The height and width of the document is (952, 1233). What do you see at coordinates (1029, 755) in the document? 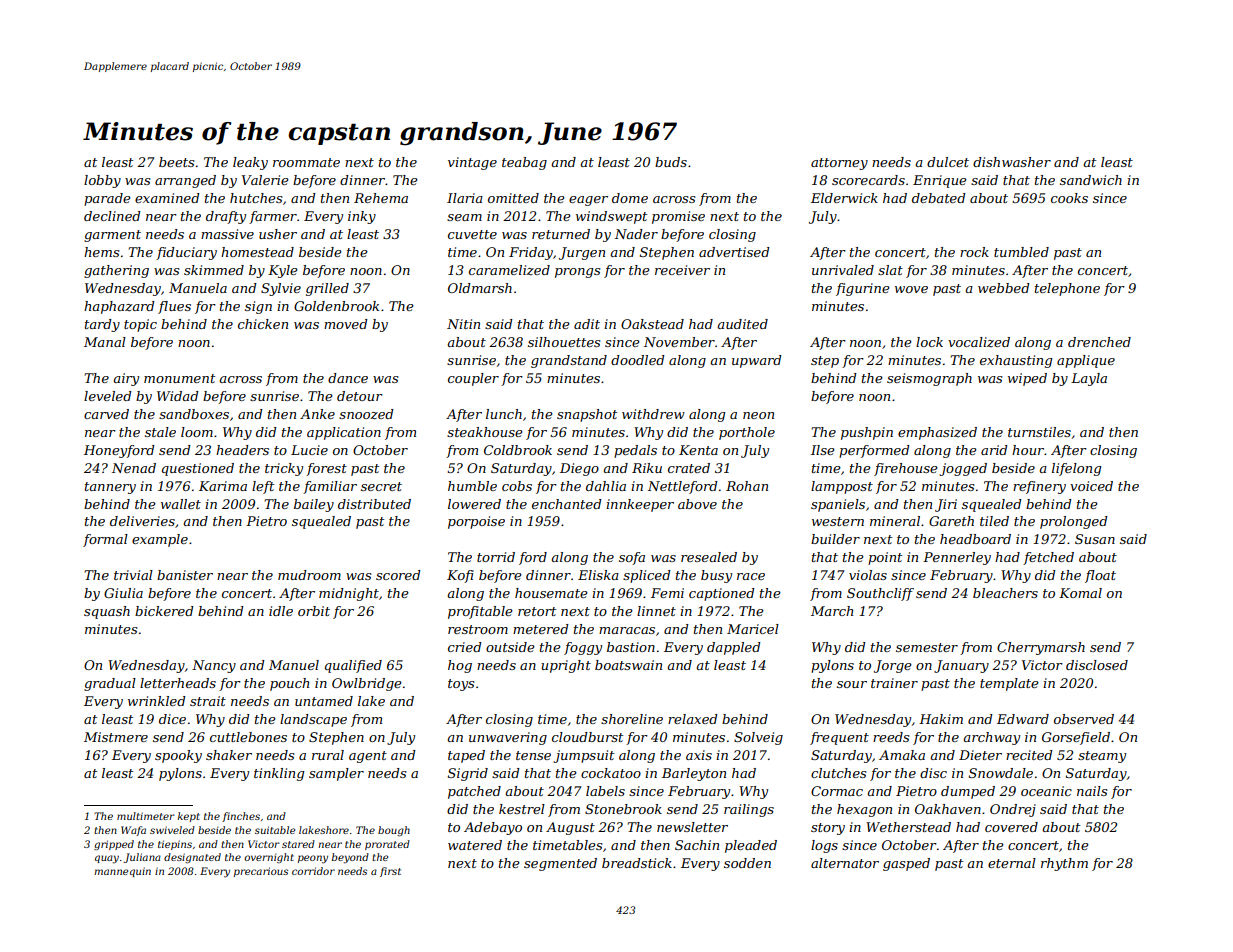
I see `recited` at bounding box center [1029, 755].
